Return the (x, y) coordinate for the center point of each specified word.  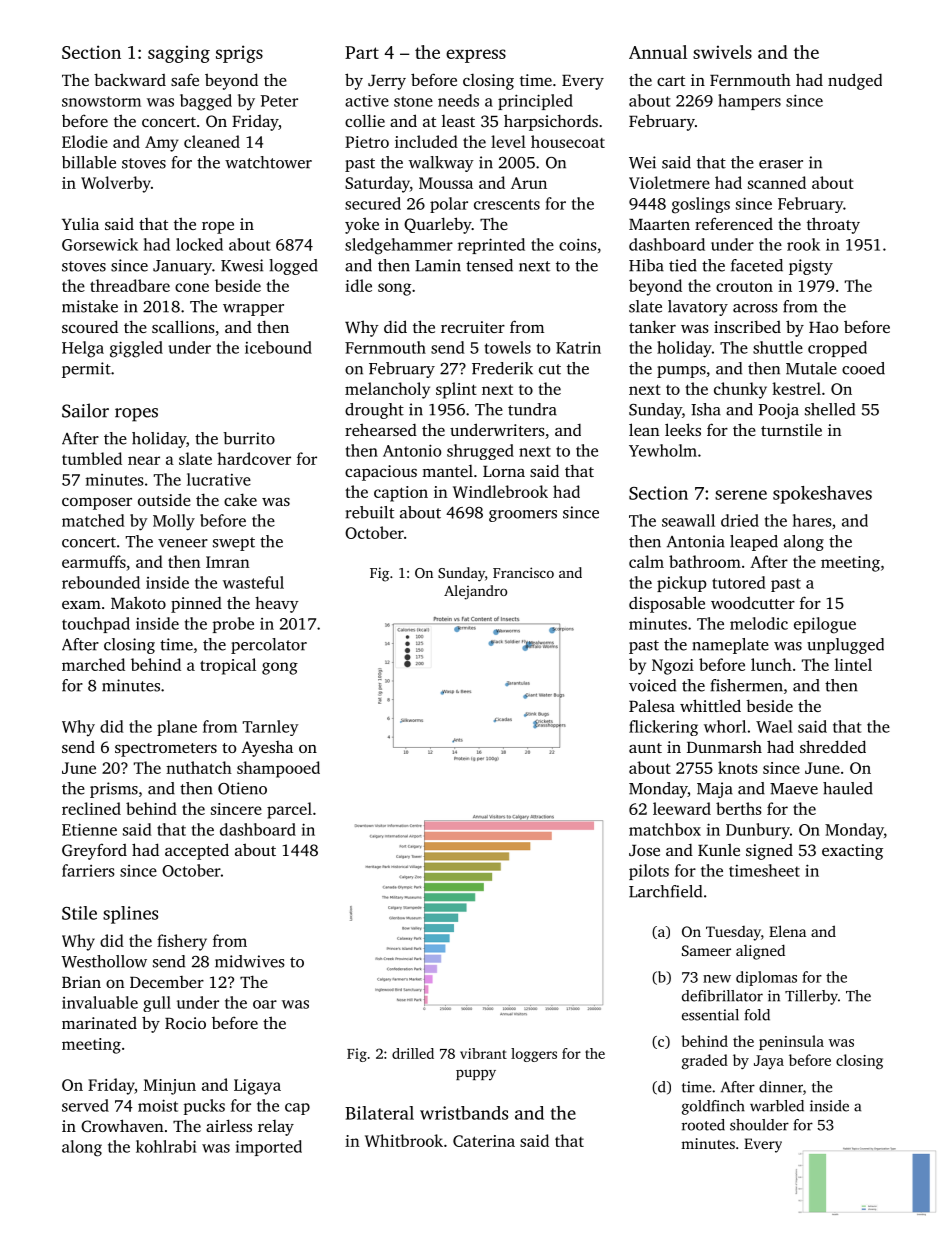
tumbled (92, 458)
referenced (734, 223)
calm (646, 561)
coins (577, 244)
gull (157, 1004)
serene (741, 495)
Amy (162, 144)
